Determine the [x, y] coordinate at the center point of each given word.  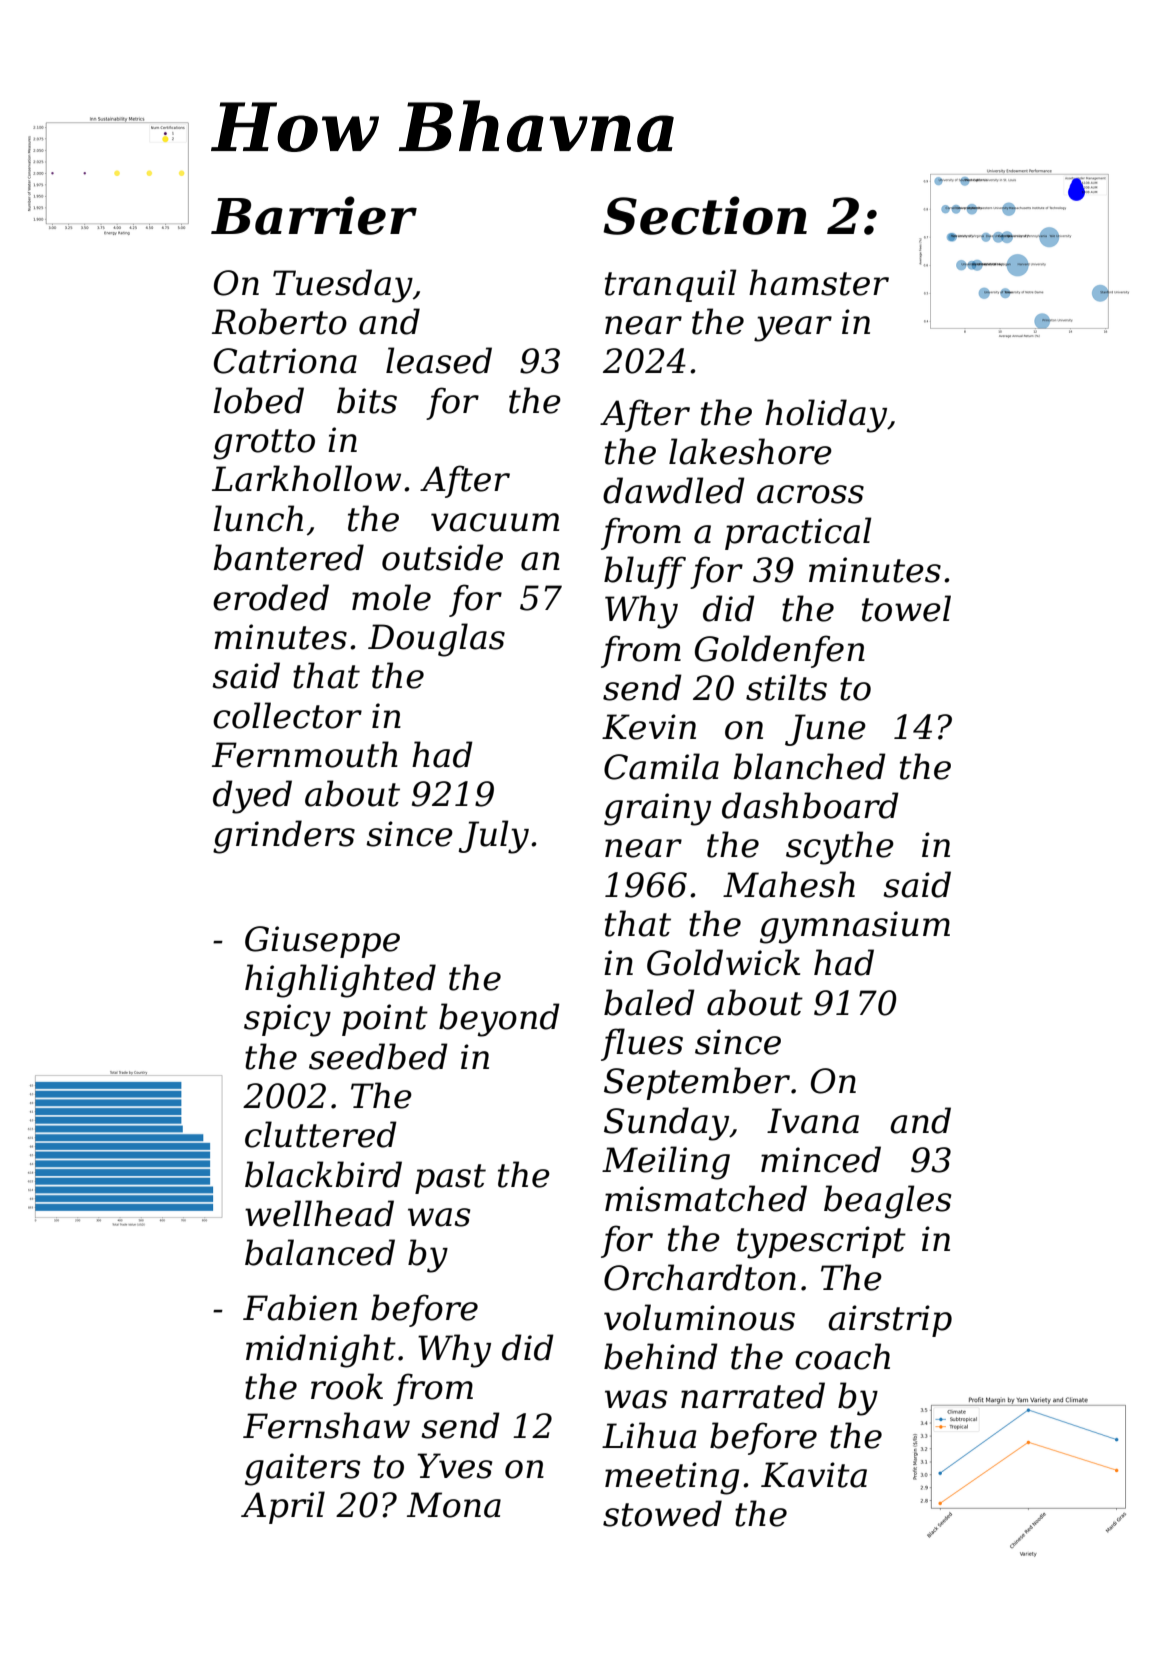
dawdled [674, 490]
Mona [454, 1505]
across [810, 494]
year [793, 329]
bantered [289, 557]
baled [649, 1002]
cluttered [321, 1134]
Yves [454, 1466]
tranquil [670, 285]
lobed [258, 400]
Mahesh [789, 884]
